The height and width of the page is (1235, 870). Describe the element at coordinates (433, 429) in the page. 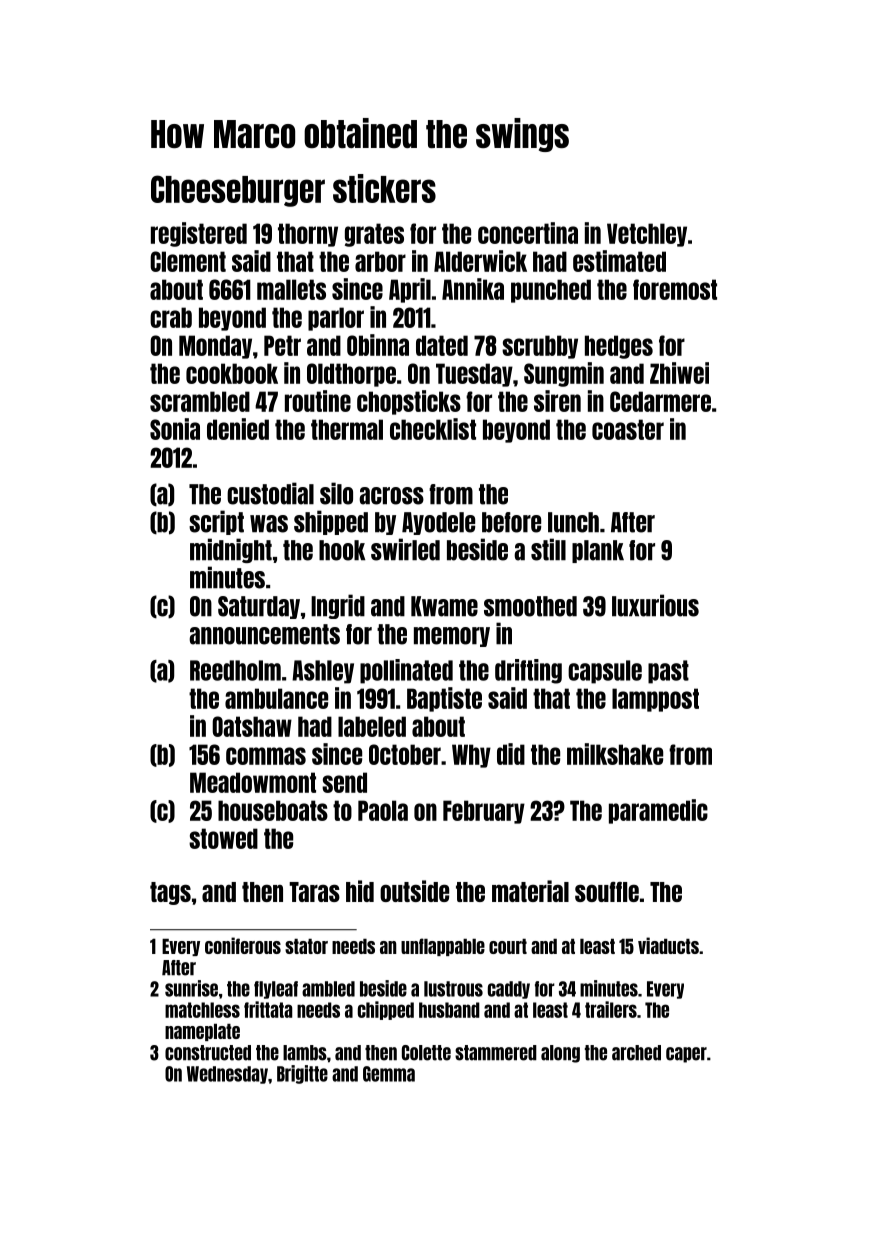

I see `checklist` at that location.
